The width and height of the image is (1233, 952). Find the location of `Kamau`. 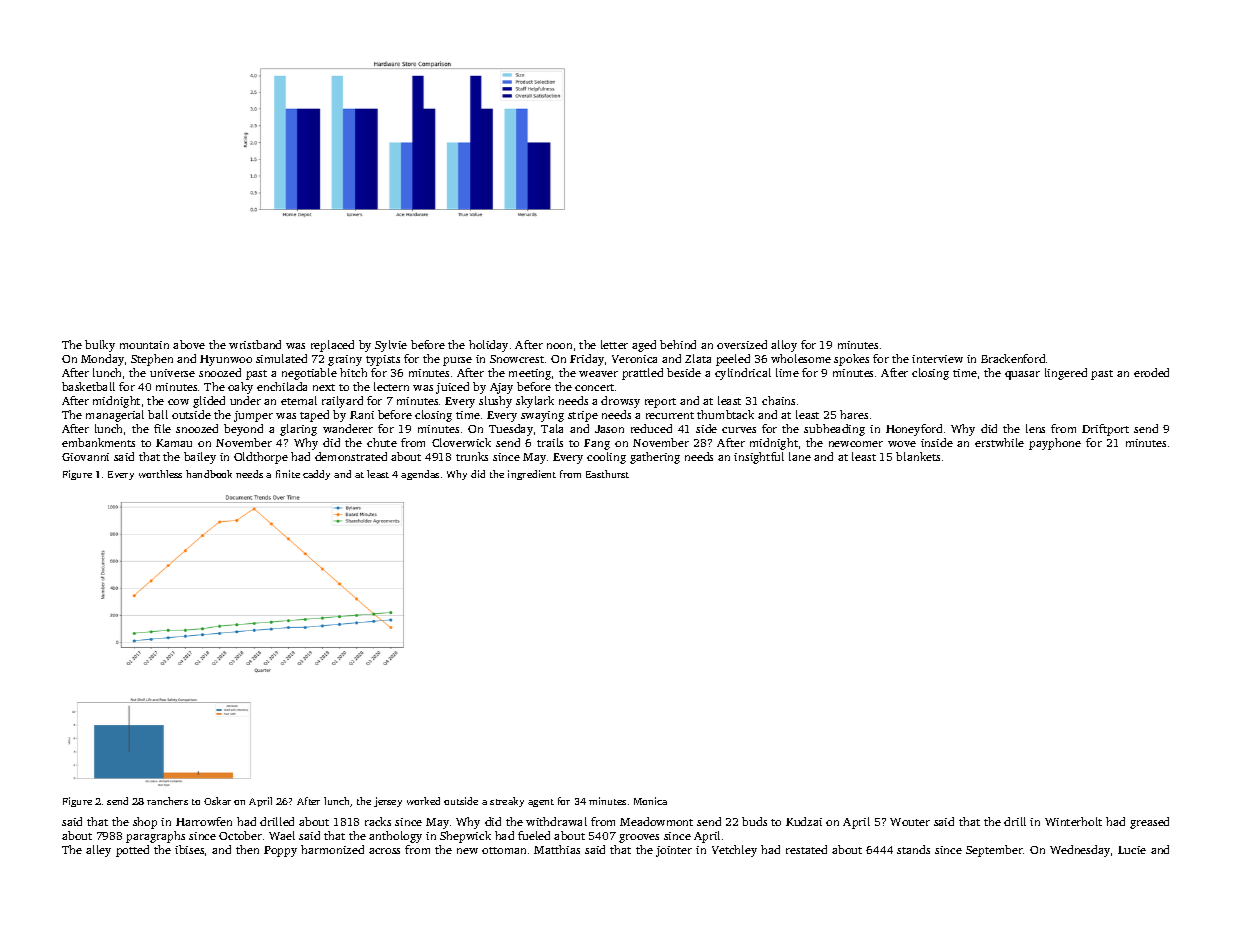

Kamau is located at coordinates (174, 443).
